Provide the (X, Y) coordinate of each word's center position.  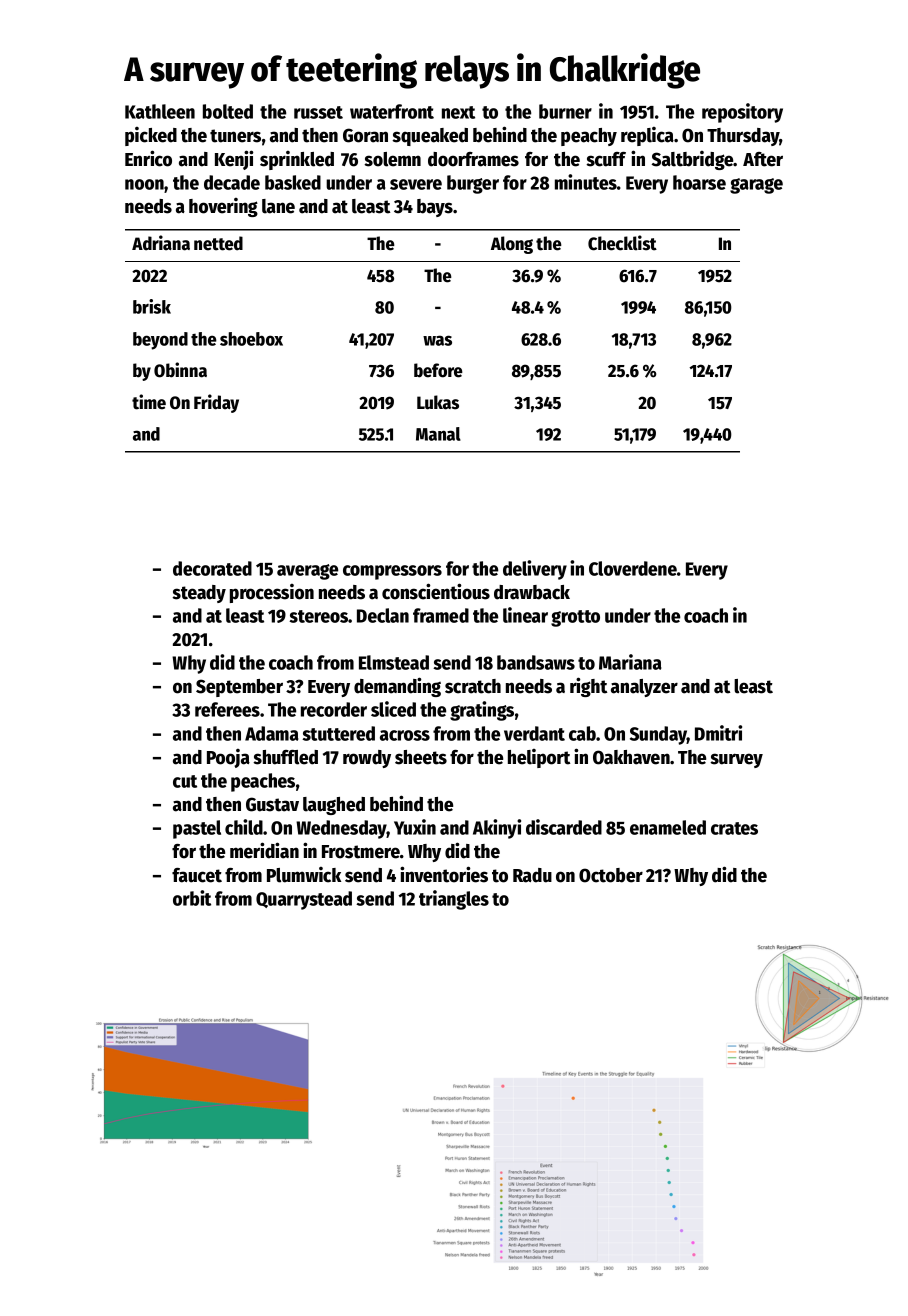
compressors (392, 572)
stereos (318, 616)
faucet (197, 875)
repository (742, 113)
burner (565, 111)
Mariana (630, 662)
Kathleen (160, 111)
